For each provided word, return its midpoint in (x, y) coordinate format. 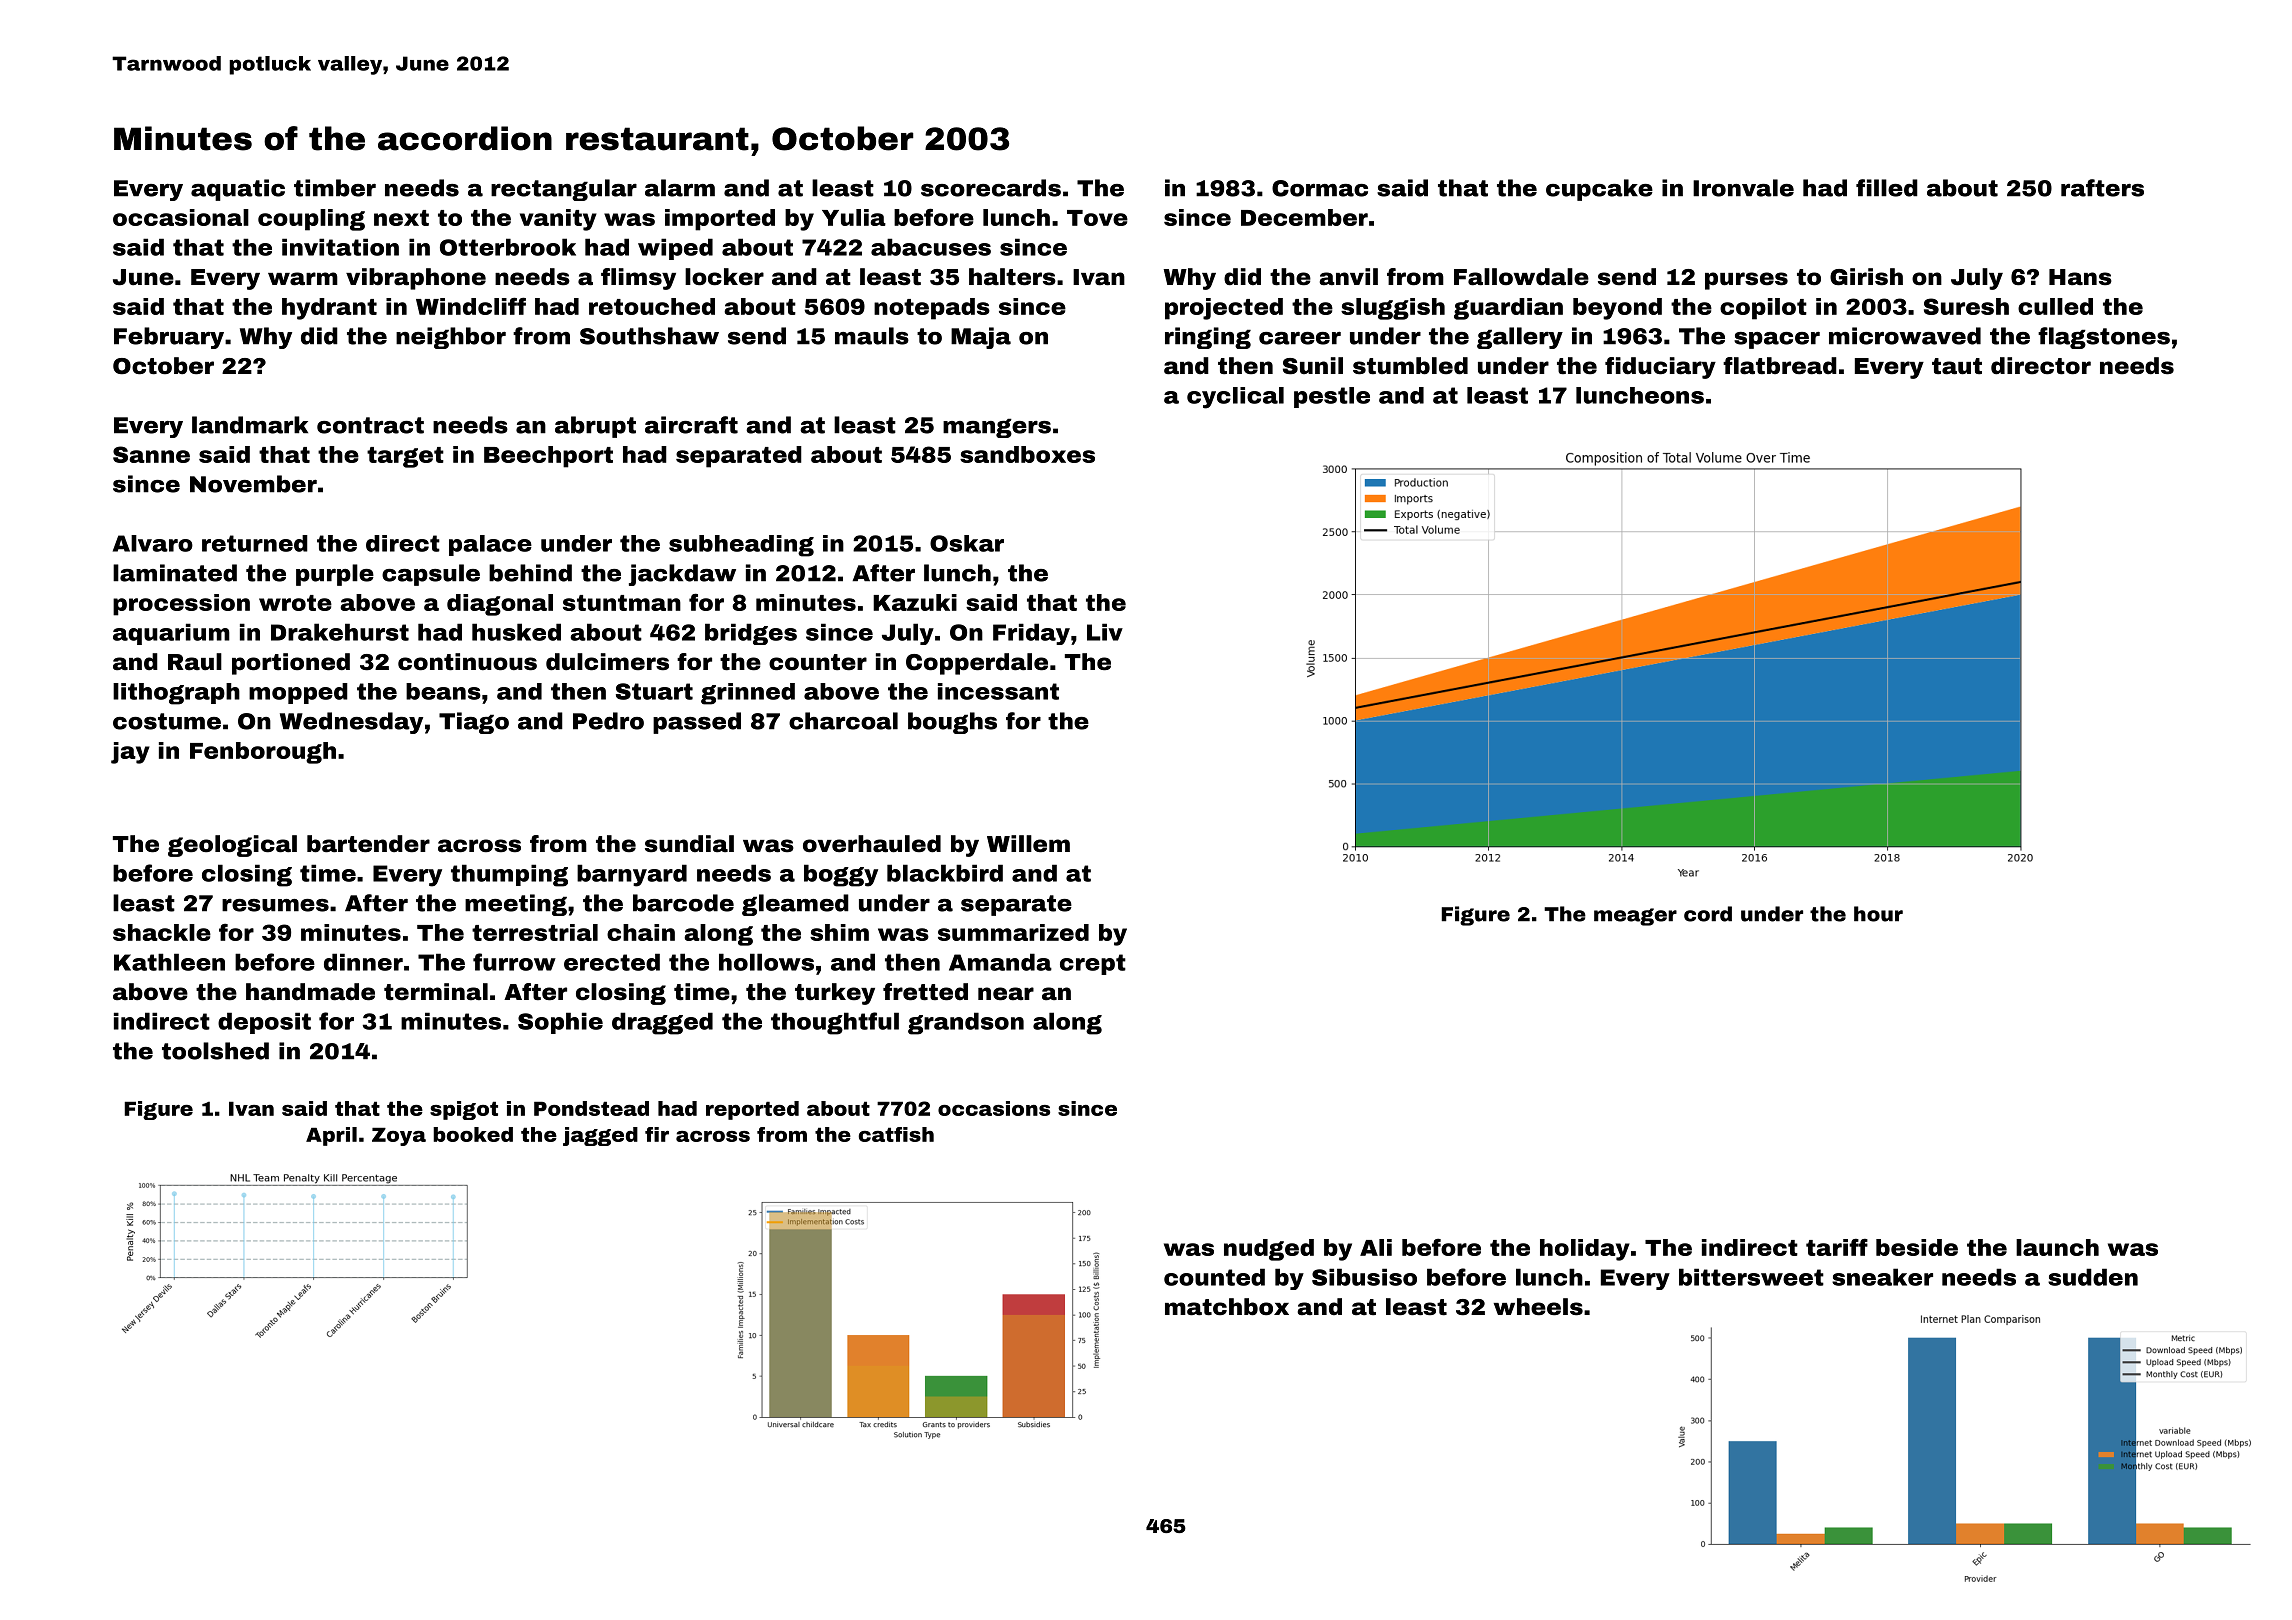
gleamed (795, 905)
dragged (662, 1023)
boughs (952, 723)
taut (1957, 366)
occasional (181, 217)
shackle (162, 932)
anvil (1348, 277)
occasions (994, 1108)
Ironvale (1743, 188)
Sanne (151, 454)
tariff (1837, 1247)
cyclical (1235, 398)
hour (1878, 914)
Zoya (399, 1136)
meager (1635, 917)
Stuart (654, 691)
